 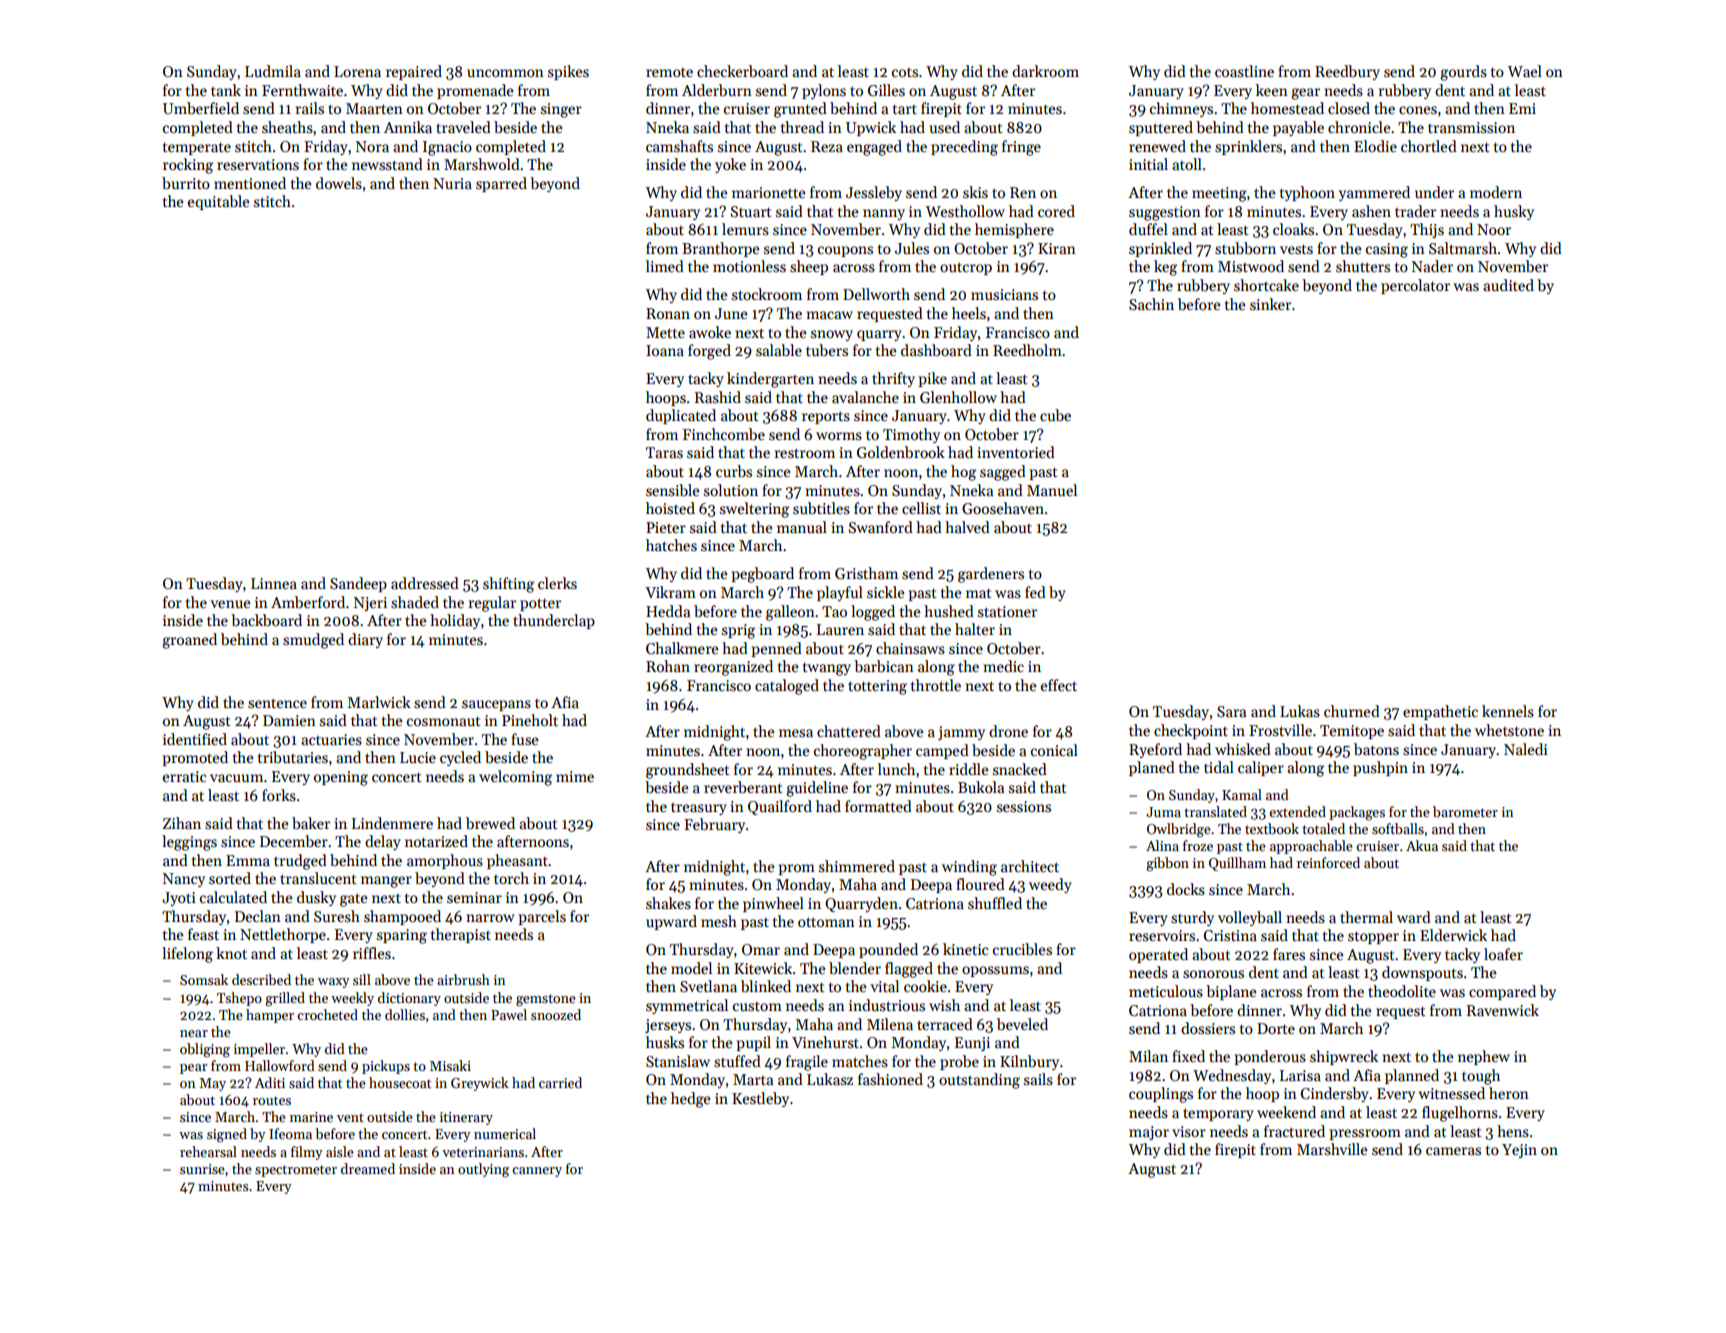 What do you see at coordinates (1055, 415) in the screenshot?
I see `cube` at bounding box center [1055, 415].
